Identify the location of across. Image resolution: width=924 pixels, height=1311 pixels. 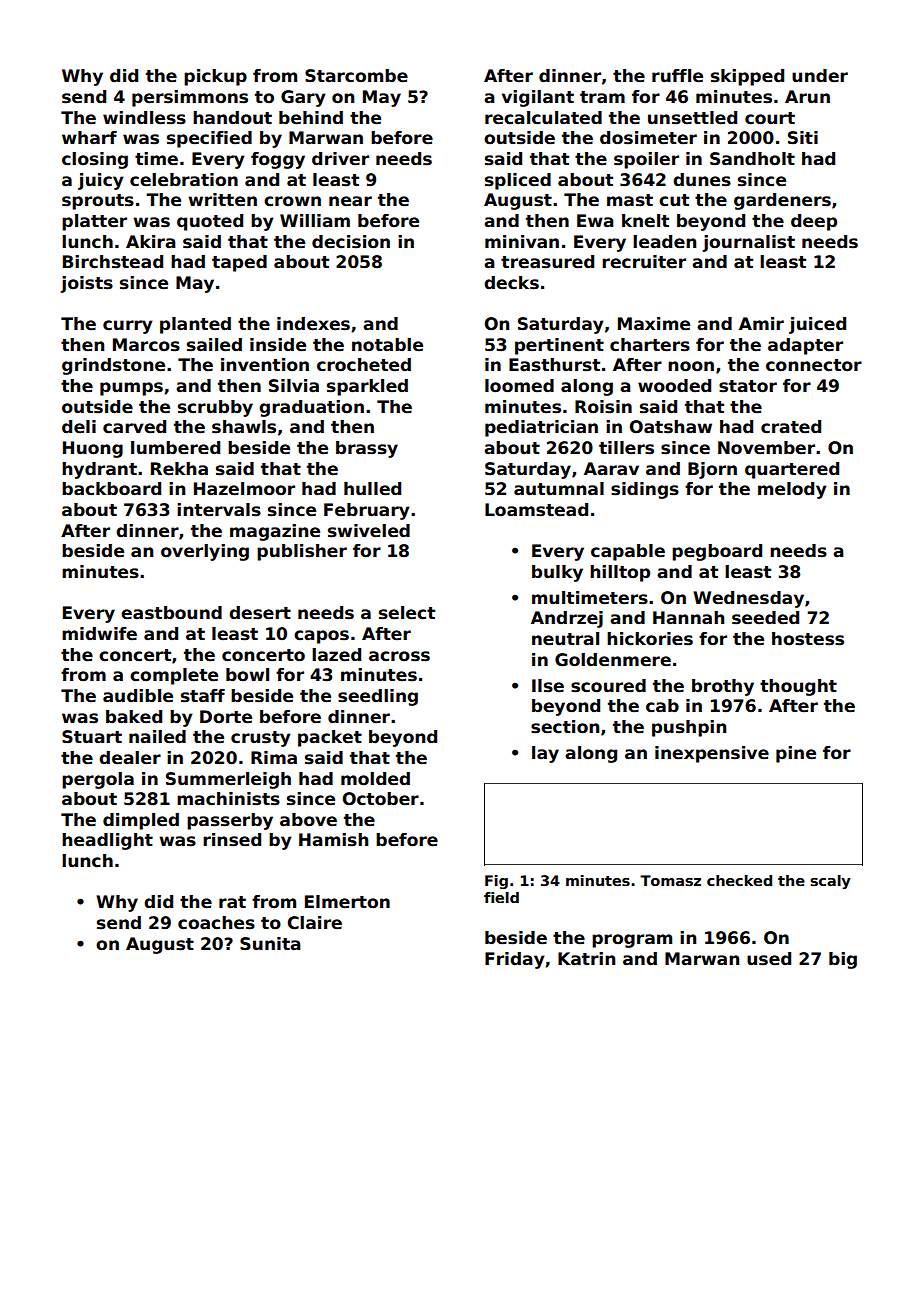
(399, 656).
